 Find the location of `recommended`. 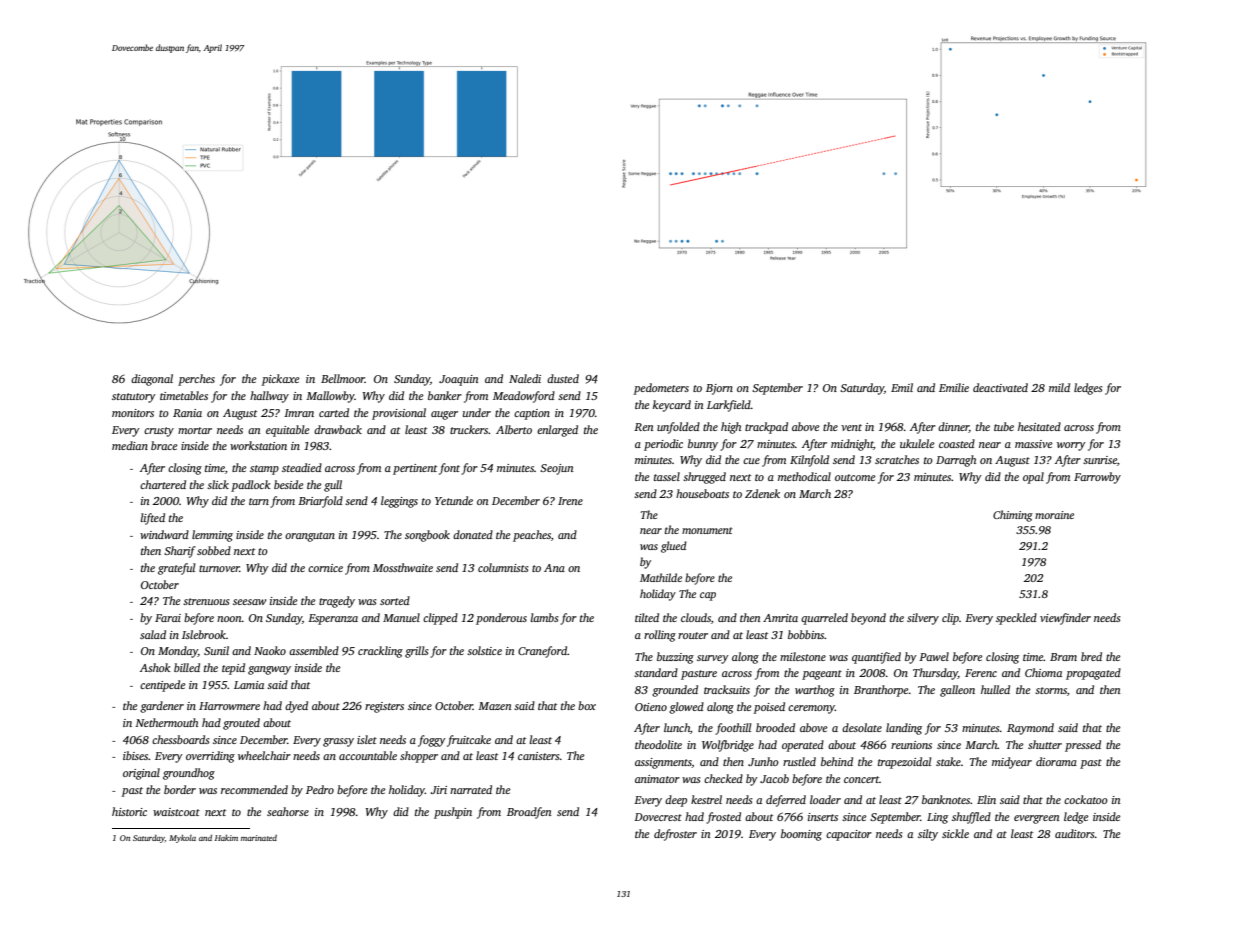

recommended is located at coordinates (254, 789).
